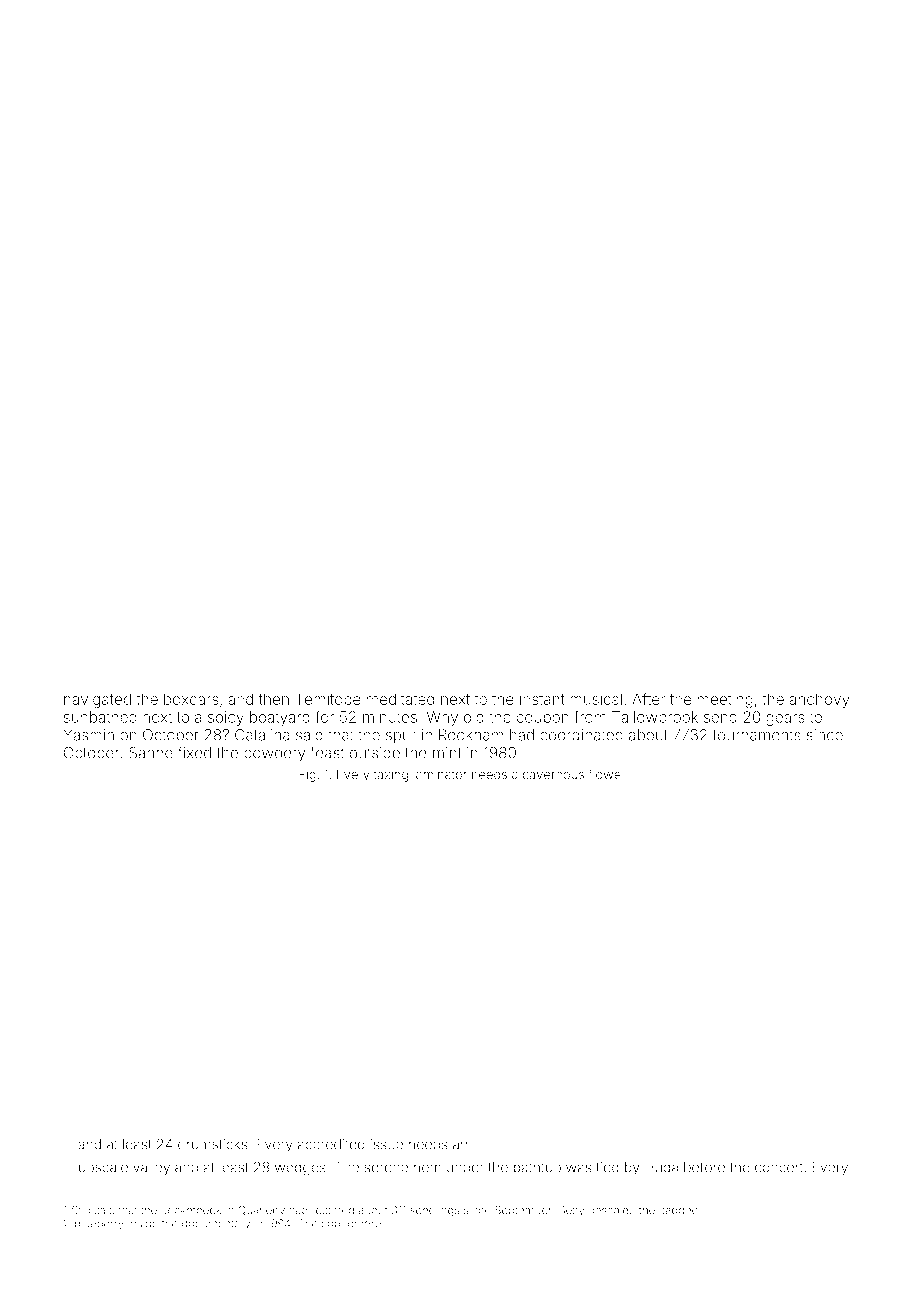  Describe the element at coordinates (274, 699) in the document. I see `then` at that location.
